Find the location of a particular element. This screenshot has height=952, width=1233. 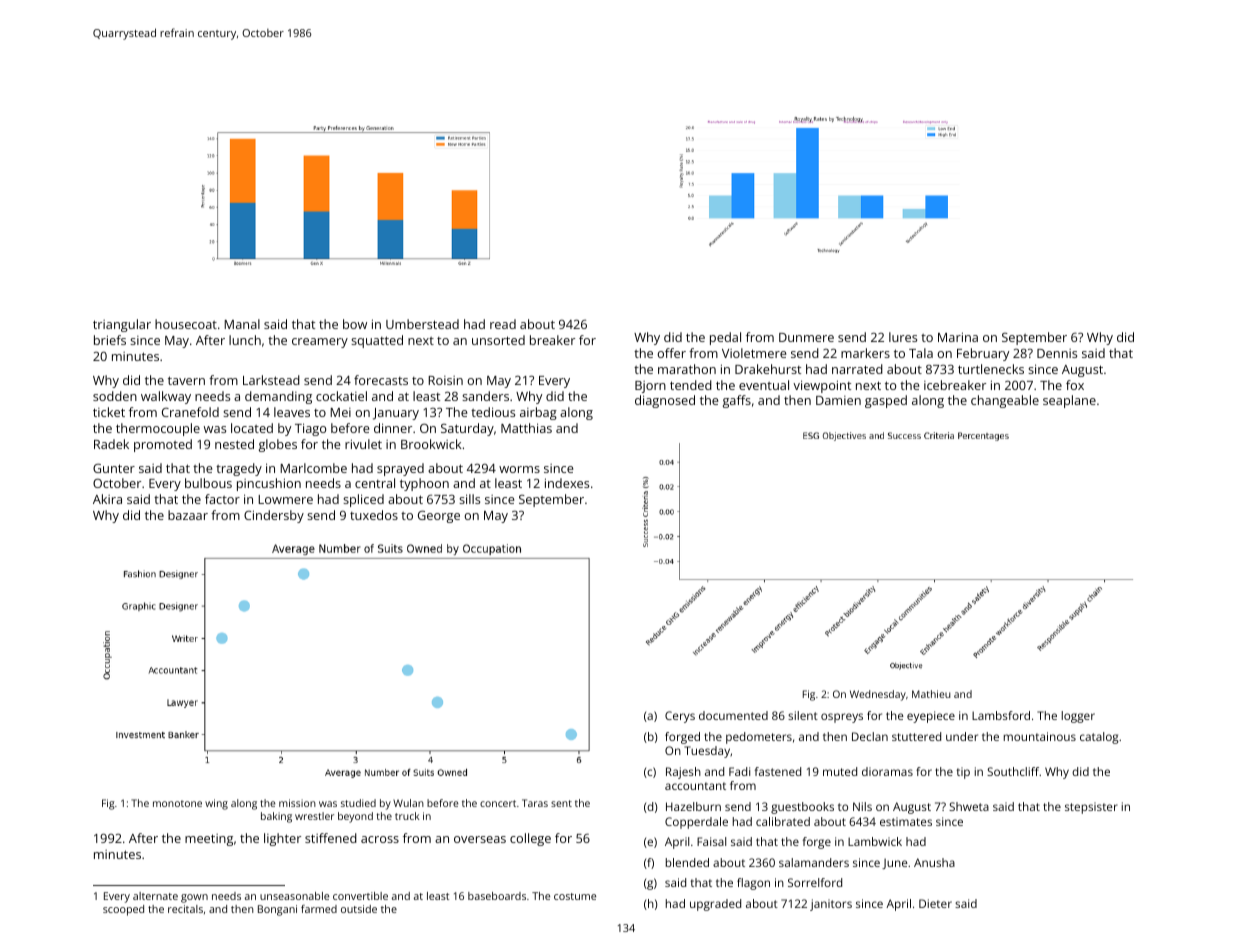

baking is located at coordinates (276, 817).
